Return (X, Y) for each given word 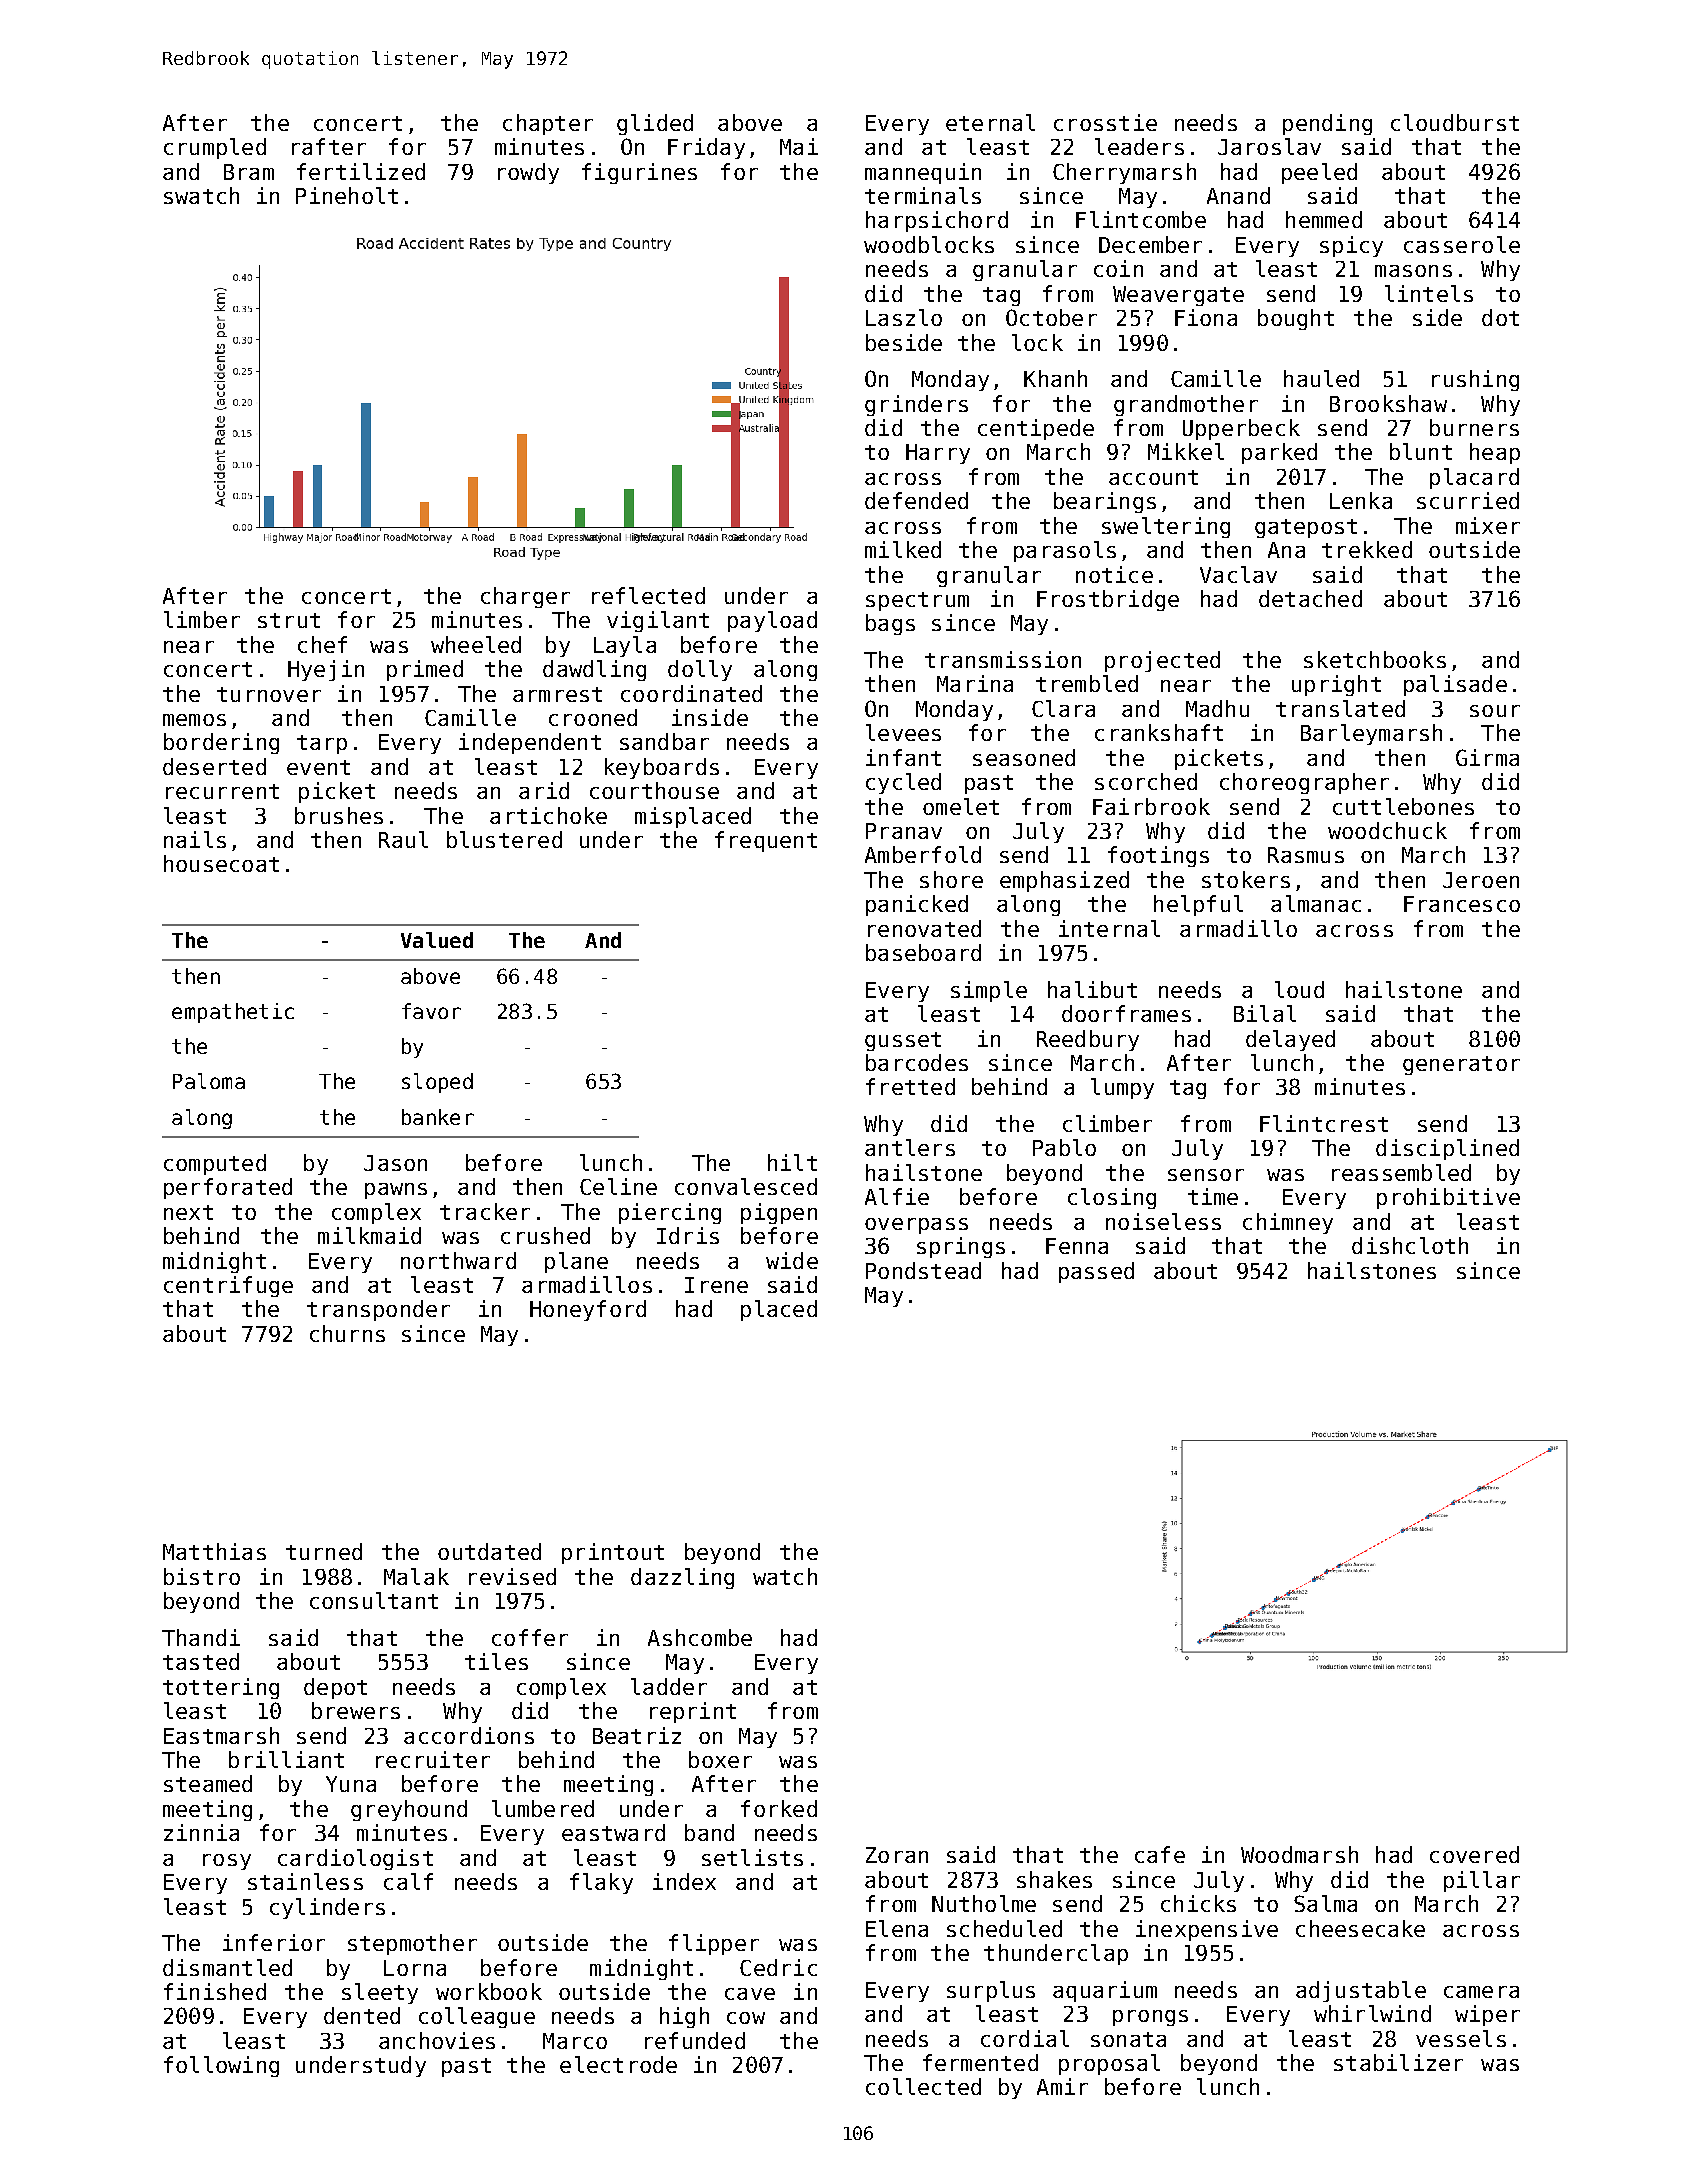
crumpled (215, 148)
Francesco (1462, 904)
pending (1327, 124)
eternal (990, 122)
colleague (477, 2017)
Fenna (1077, 1246)
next (188, 1212)
